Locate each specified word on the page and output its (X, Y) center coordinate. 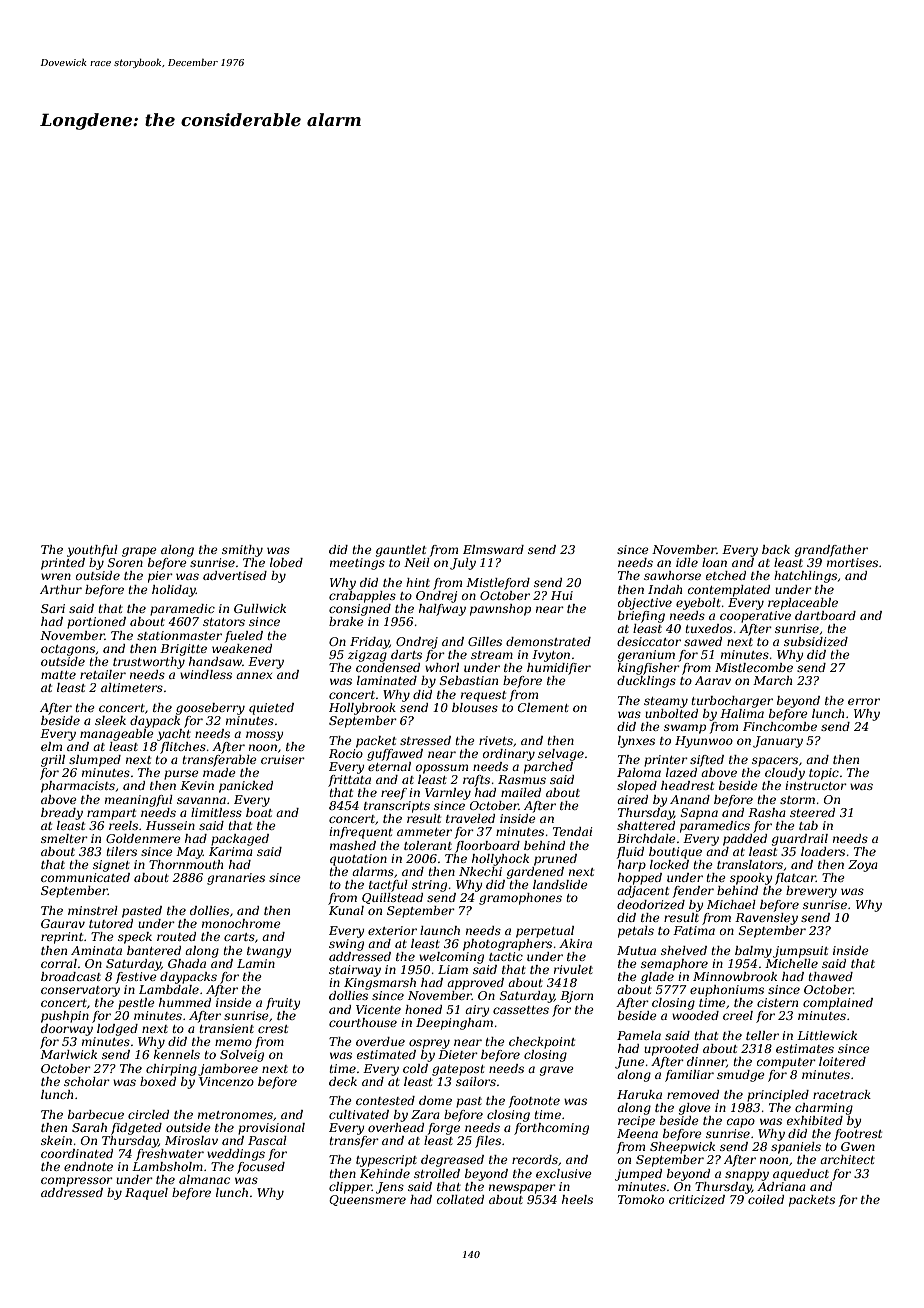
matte (58, 675)
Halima (742, 713)
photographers (507, 945)
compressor (77, 1182)
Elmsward (493, 549)
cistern (777, 1002)
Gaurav (63, 923)
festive (136, 978)
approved (475, 984)
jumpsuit (800, 952)
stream (492, 655)
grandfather (831, 551)
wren (56, 576)
